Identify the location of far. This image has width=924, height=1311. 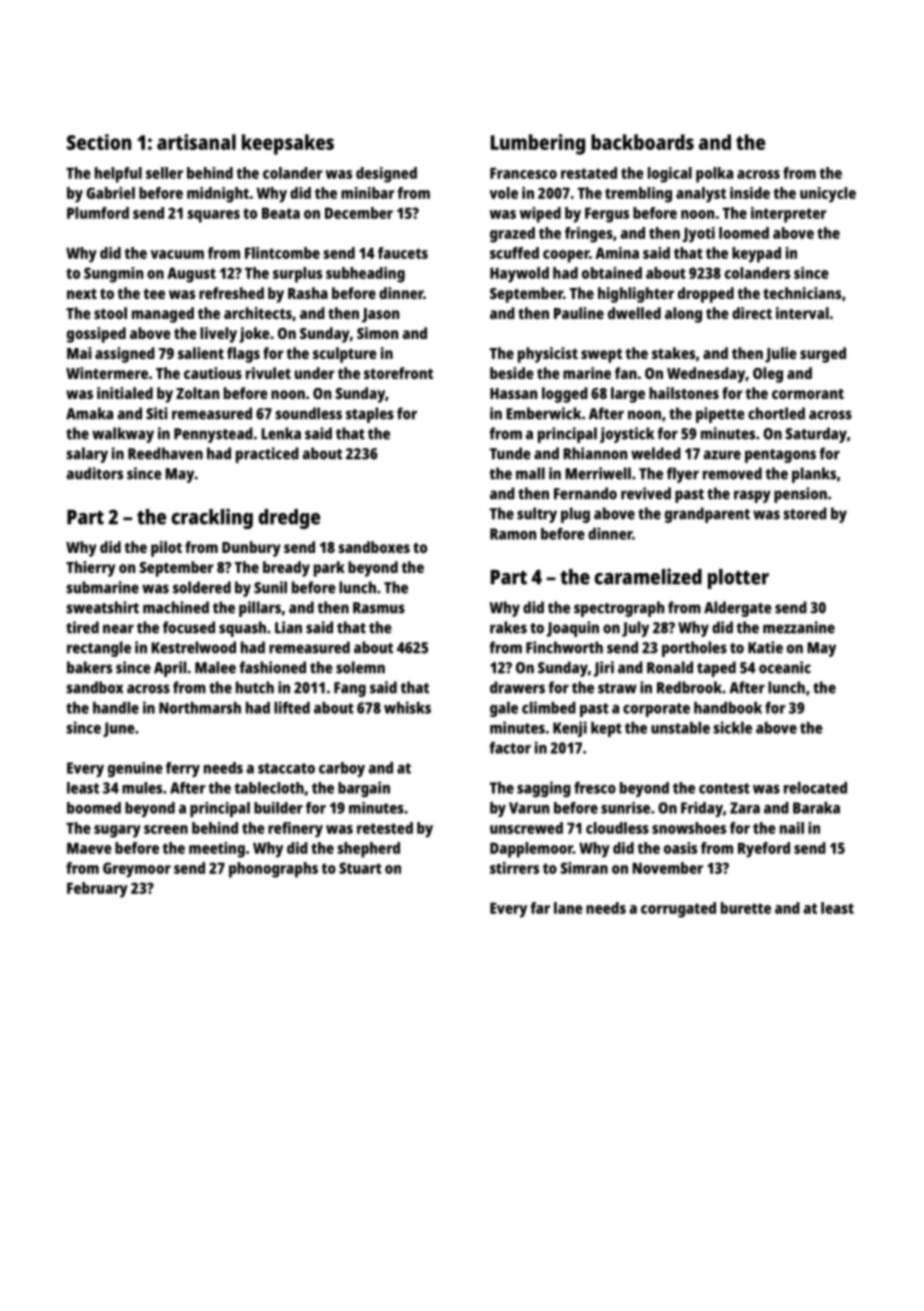
(540, 908).
